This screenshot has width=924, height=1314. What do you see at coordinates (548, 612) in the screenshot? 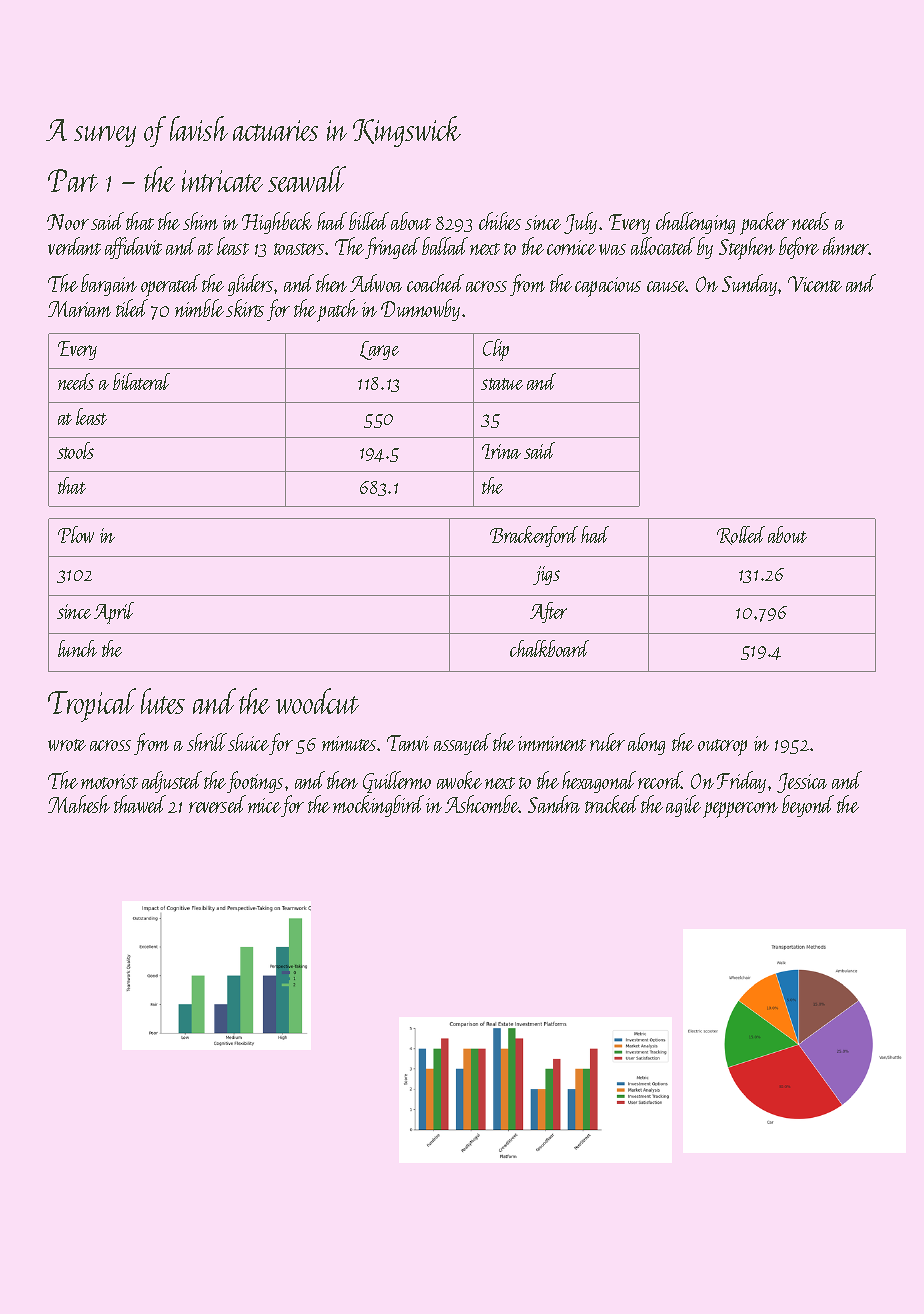
I see `After` at bounding box center [548, 612].
